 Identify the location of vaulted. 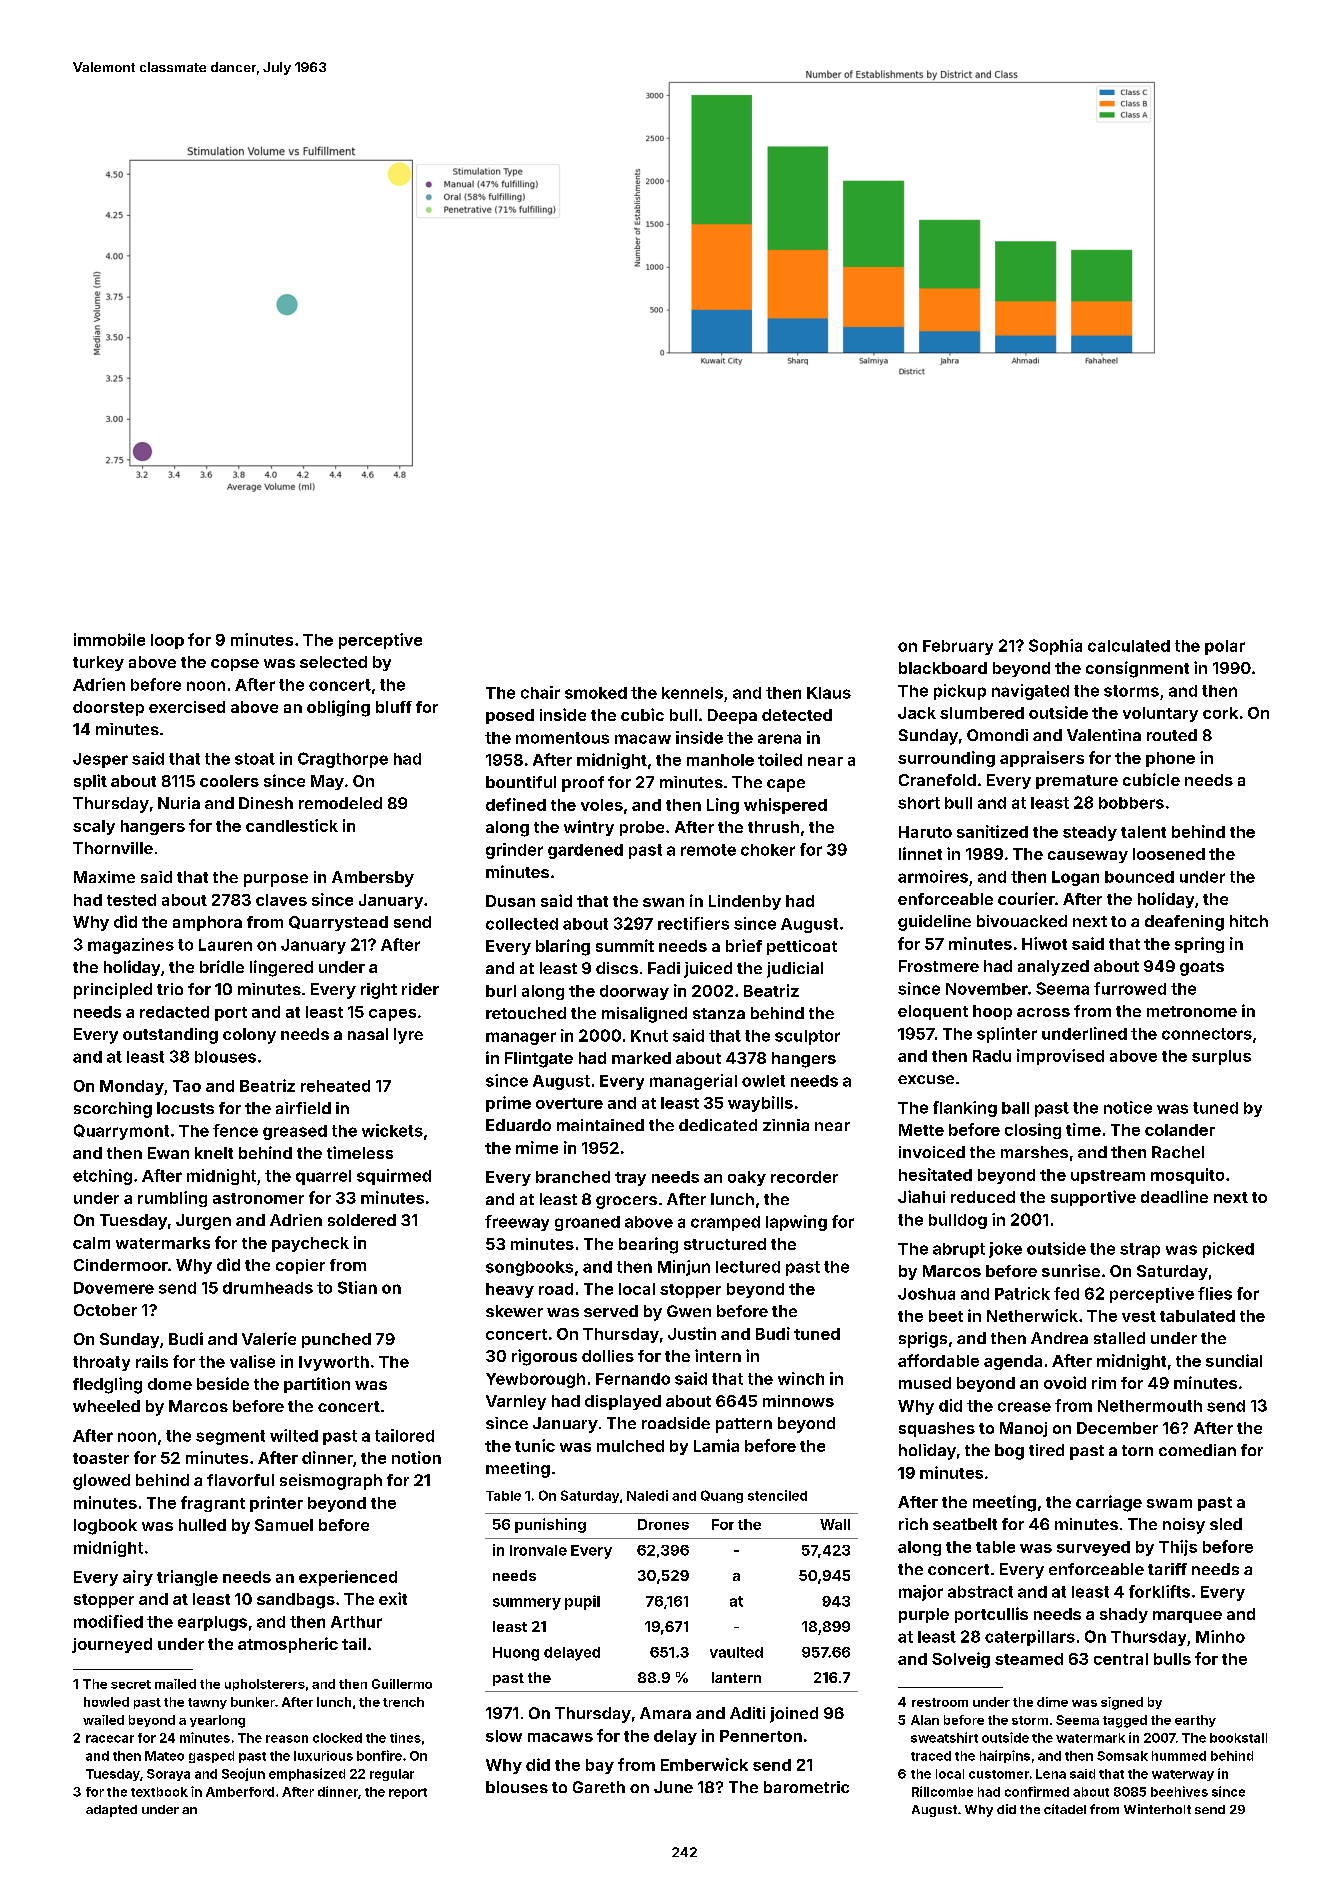
(736, 1652).
